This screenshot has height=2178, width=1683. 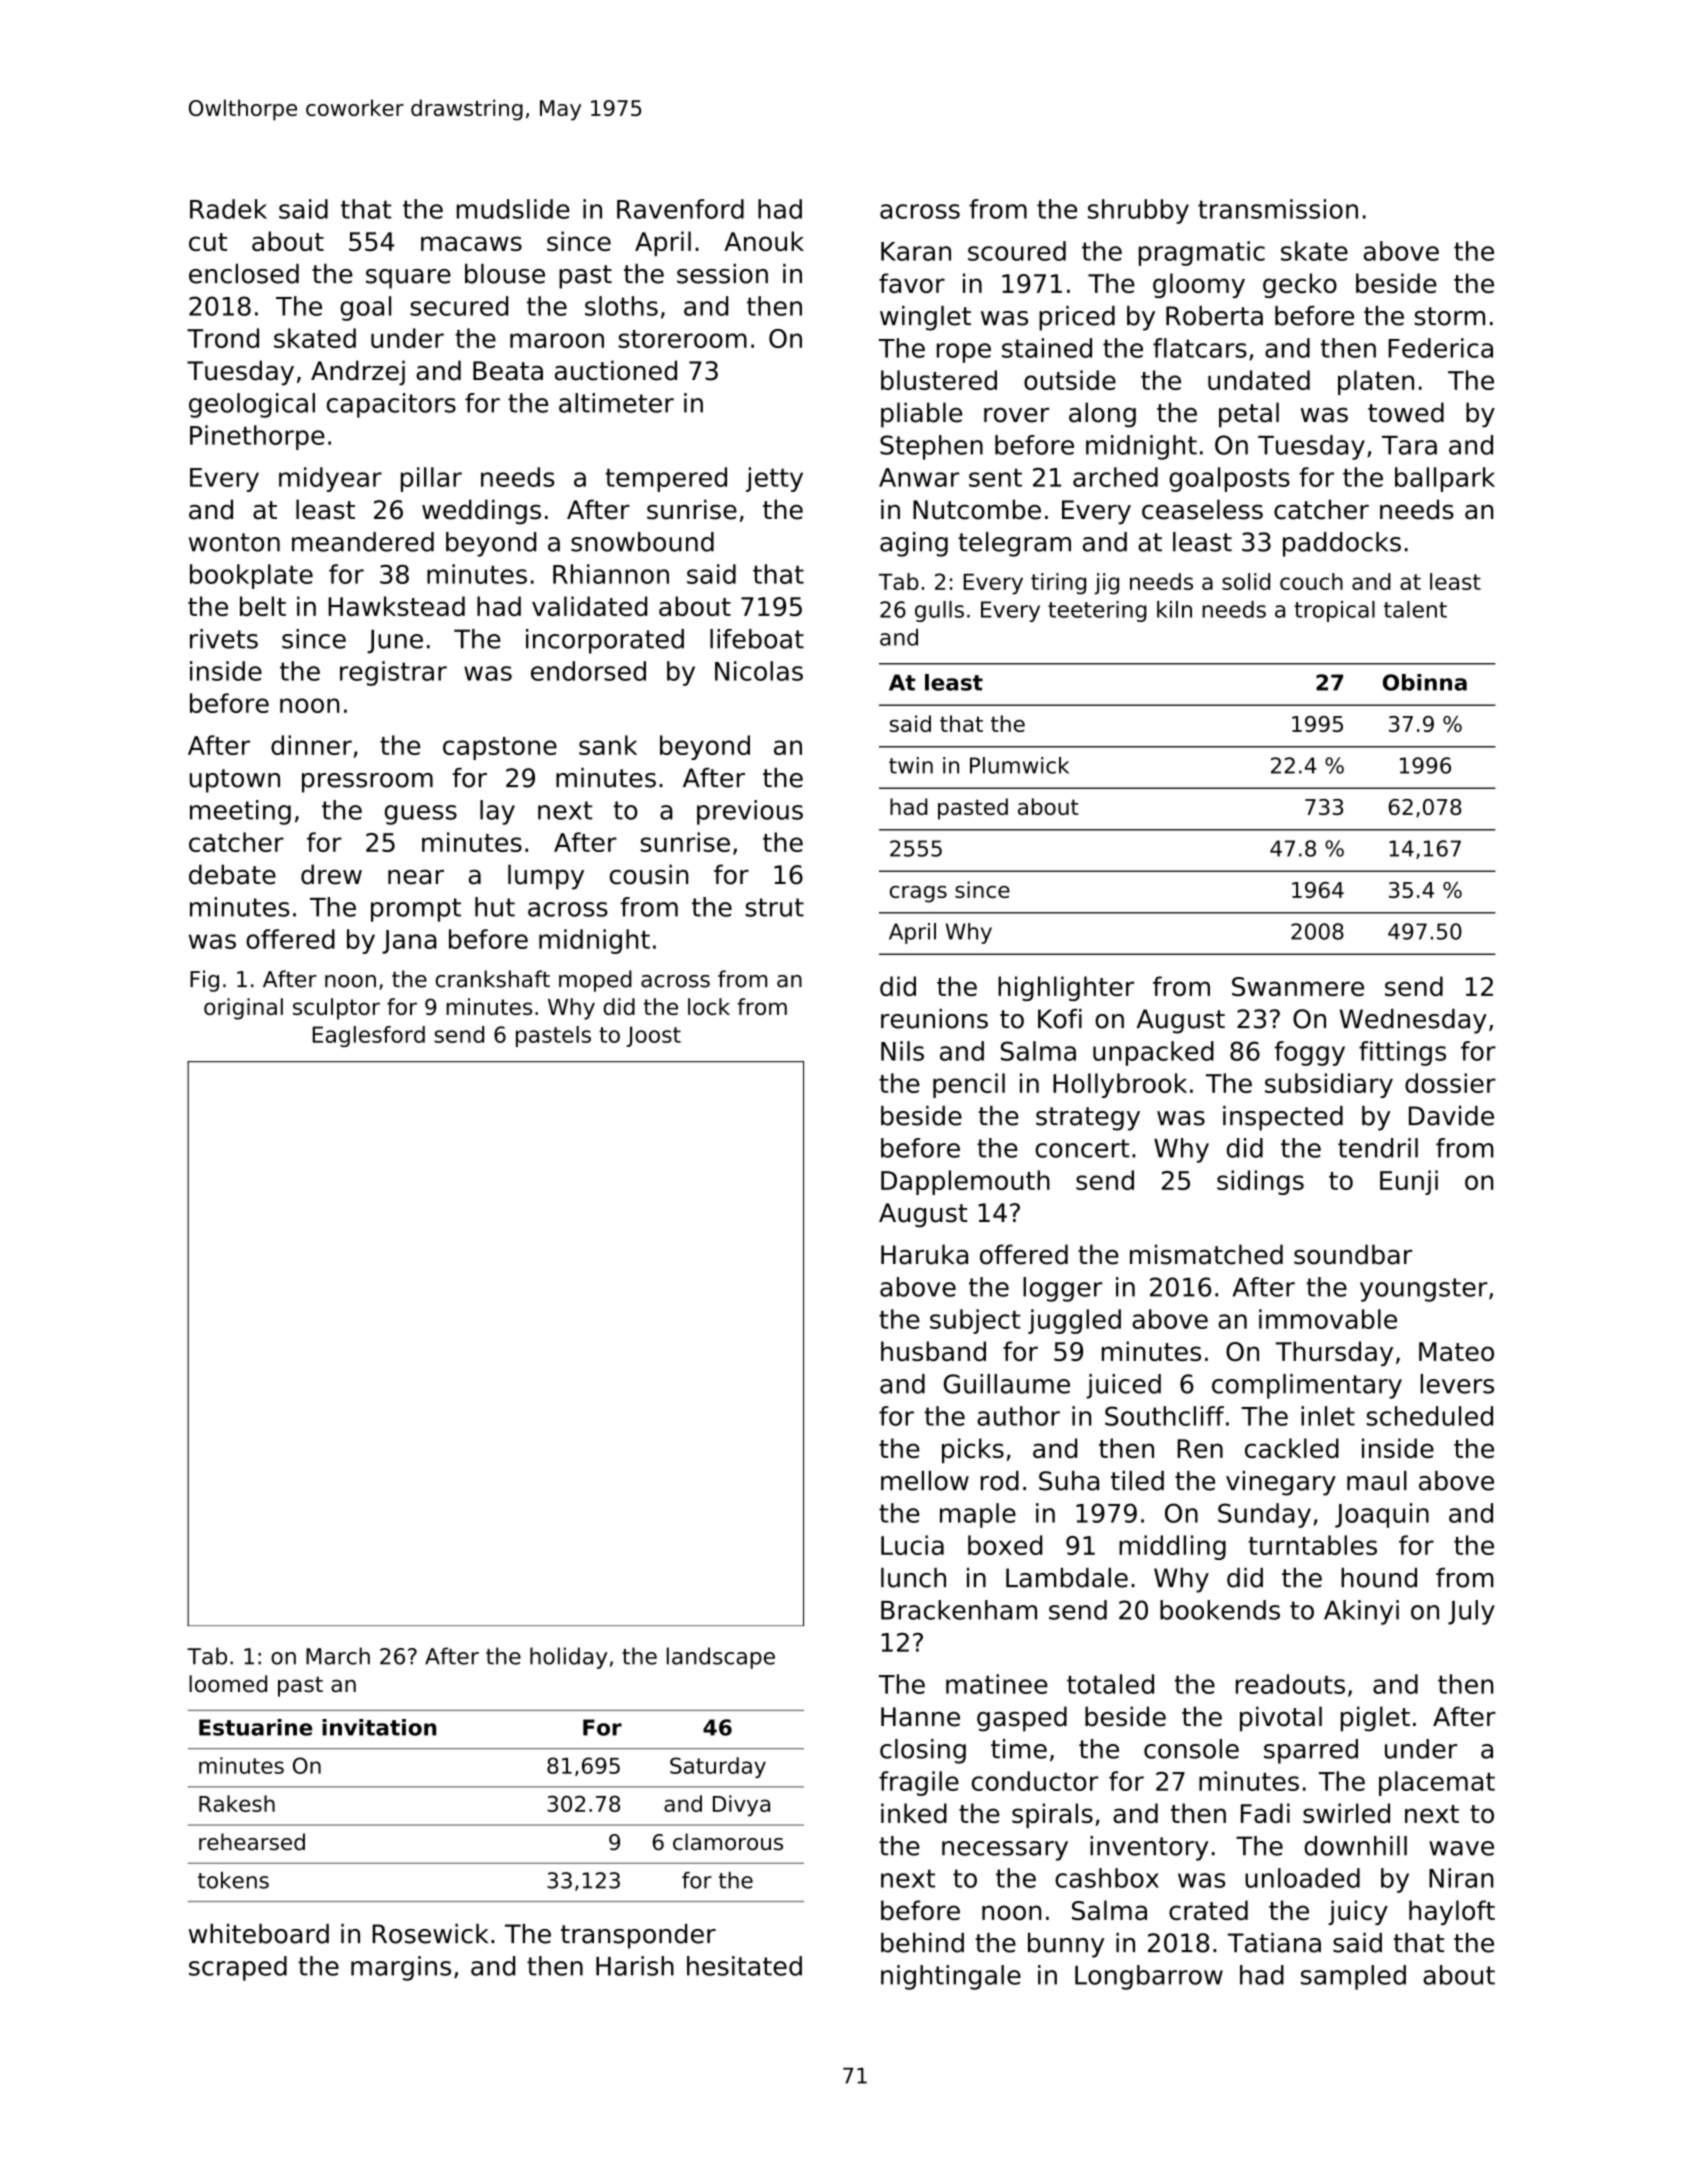 What do you see at coordinates (1353, 1977) in the screenshot?
I see `sampled` at bounding box center [1353, 1977].
